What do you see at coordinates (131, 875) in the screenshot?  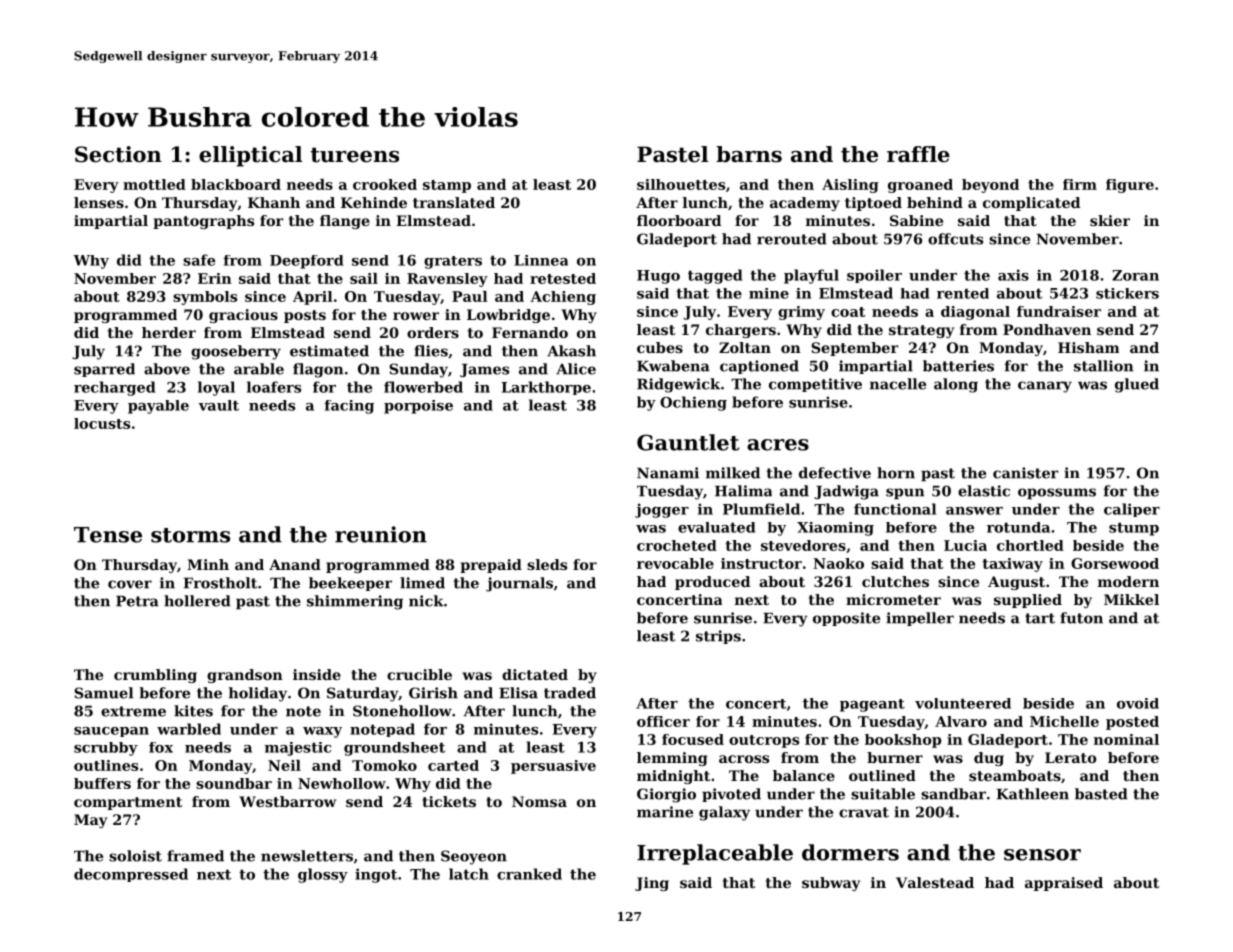 I see `decompressed` at bounding box center [131, 875].
